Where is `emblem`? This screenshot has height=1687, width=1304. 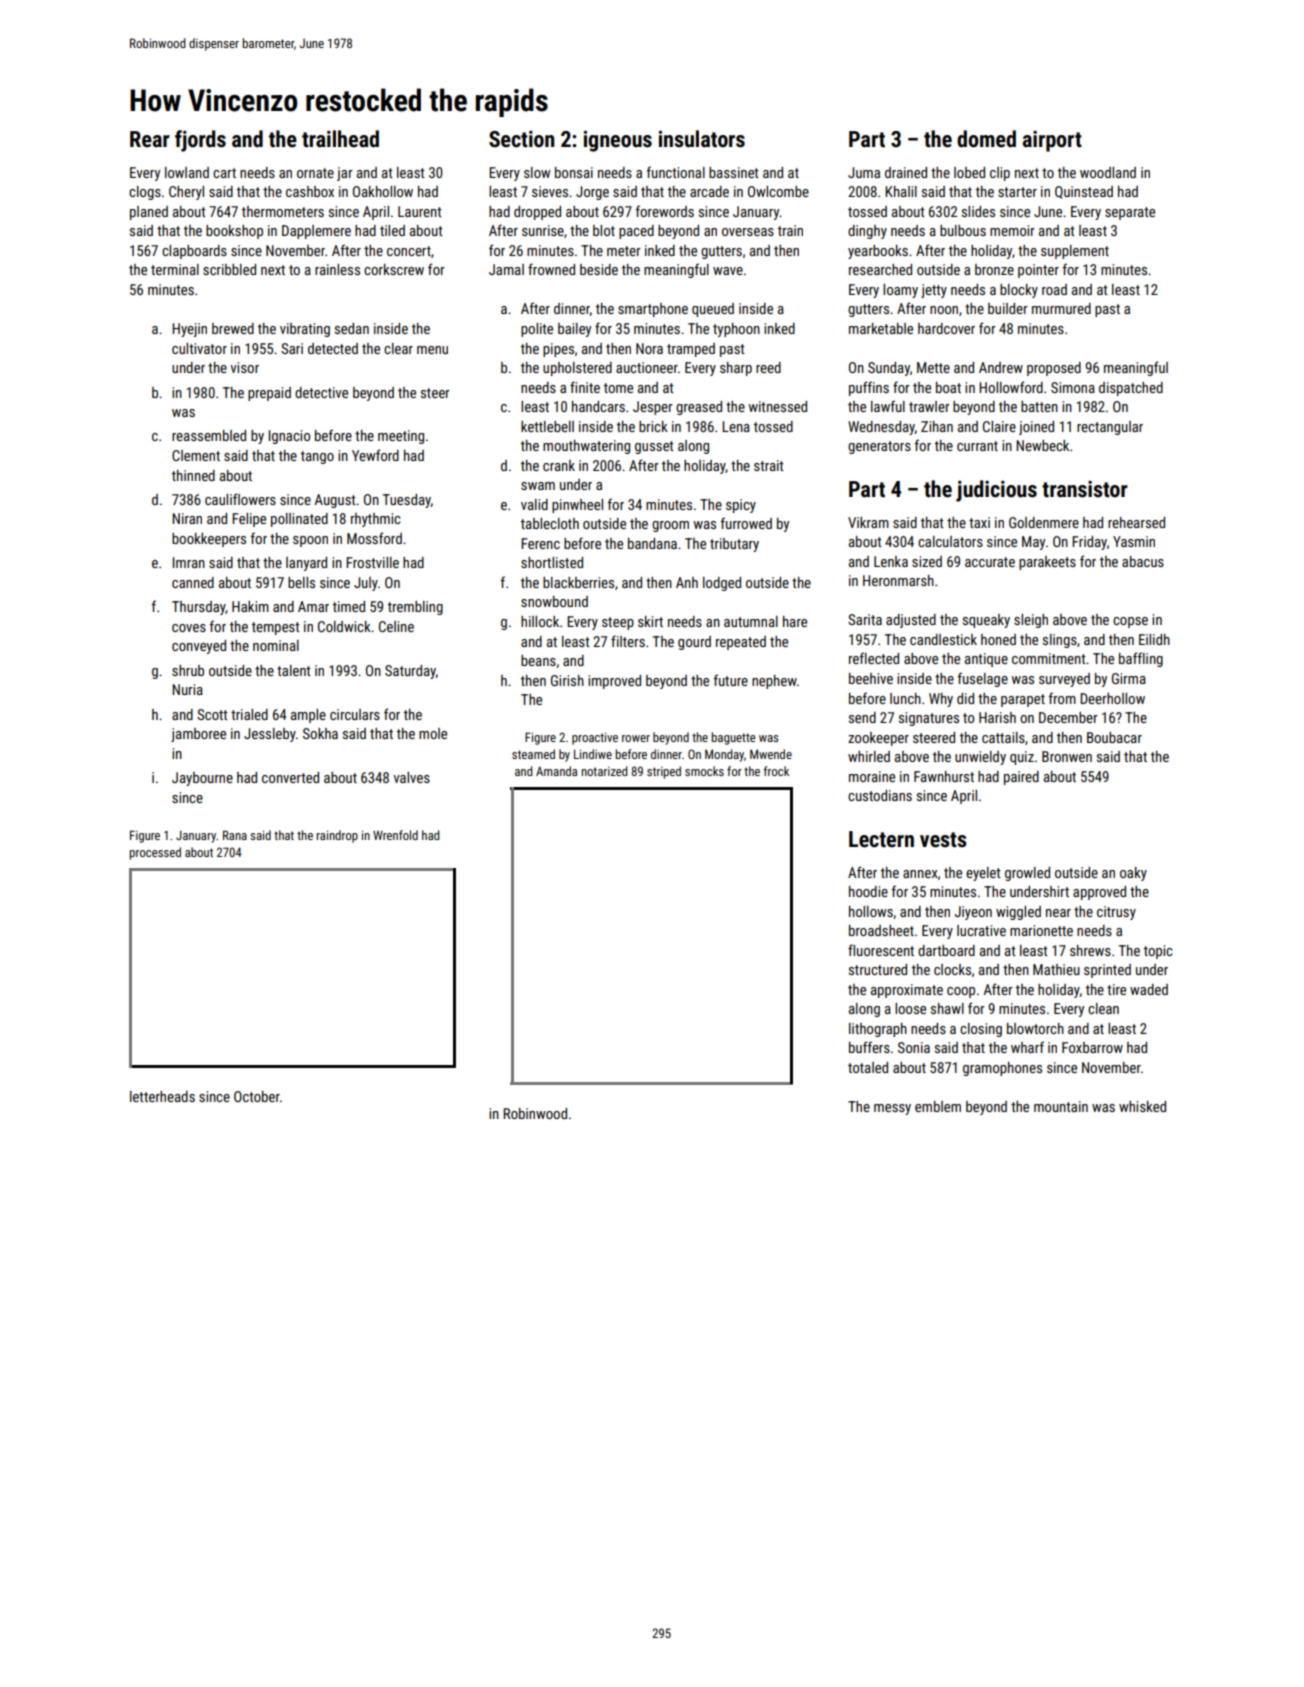 emblem is located at coordinates (938, 1106).
